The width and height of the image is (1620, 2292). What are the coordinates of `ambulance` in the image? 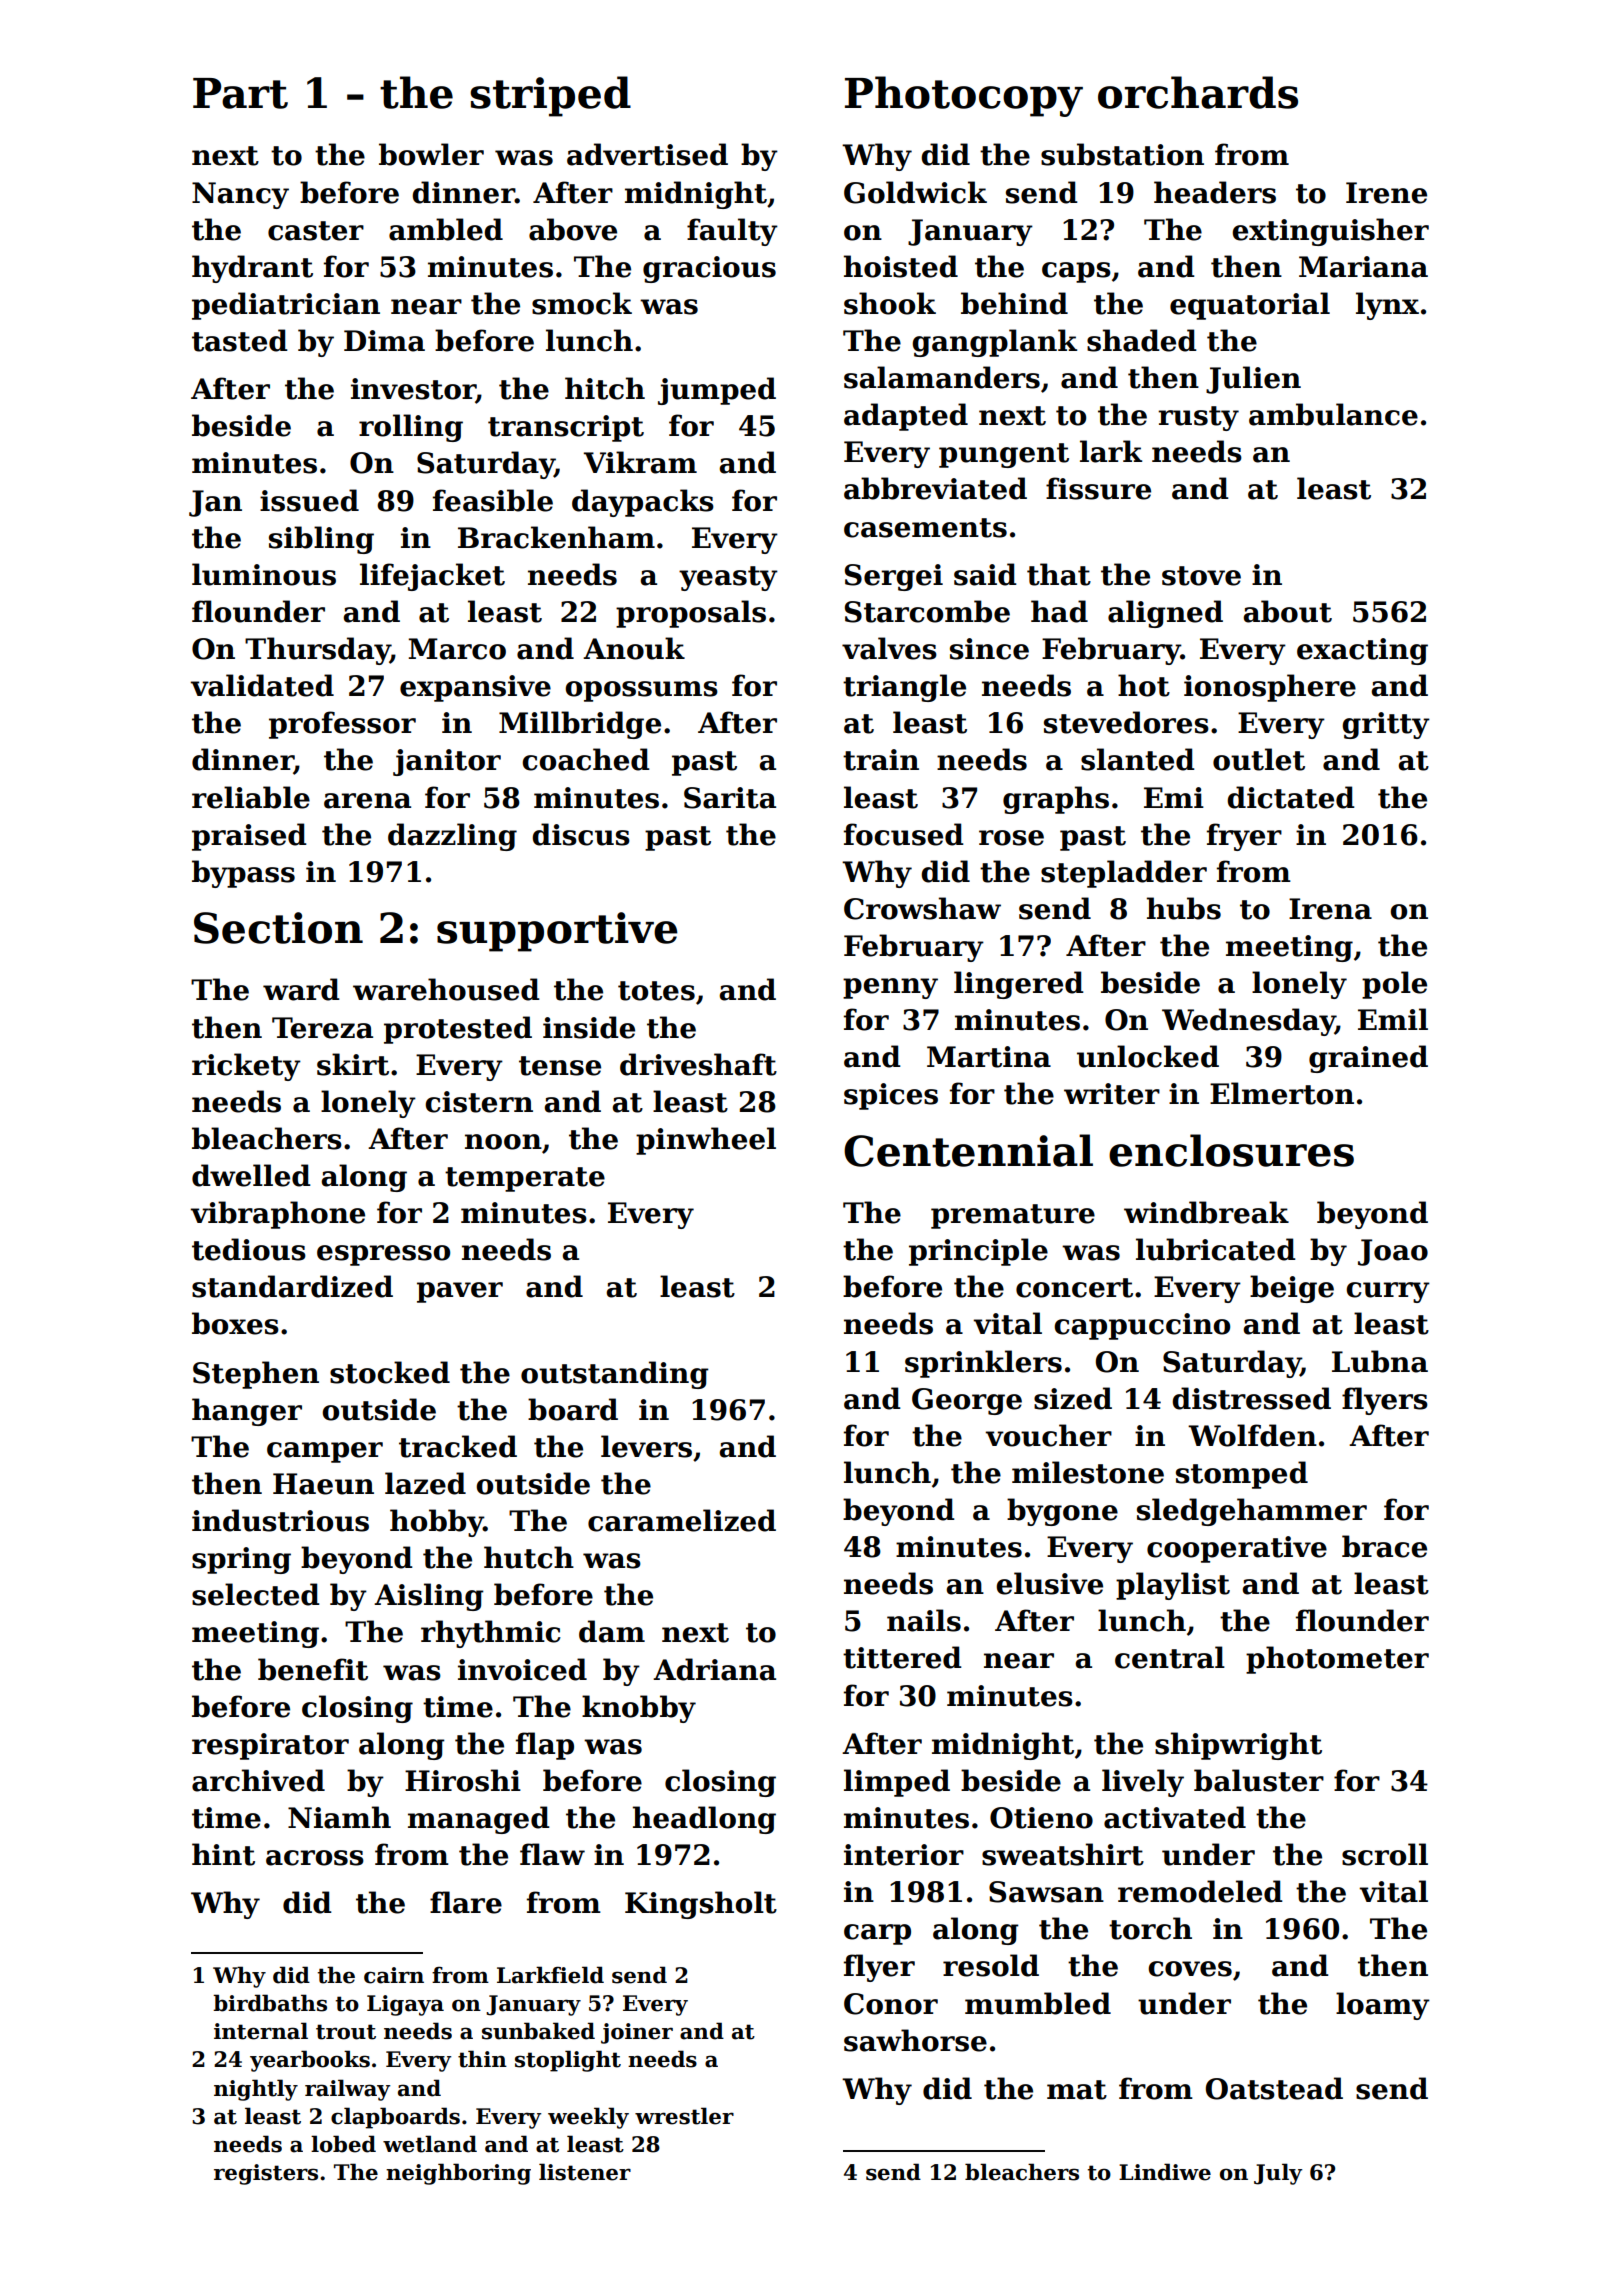 It's located at (1333, 414).
